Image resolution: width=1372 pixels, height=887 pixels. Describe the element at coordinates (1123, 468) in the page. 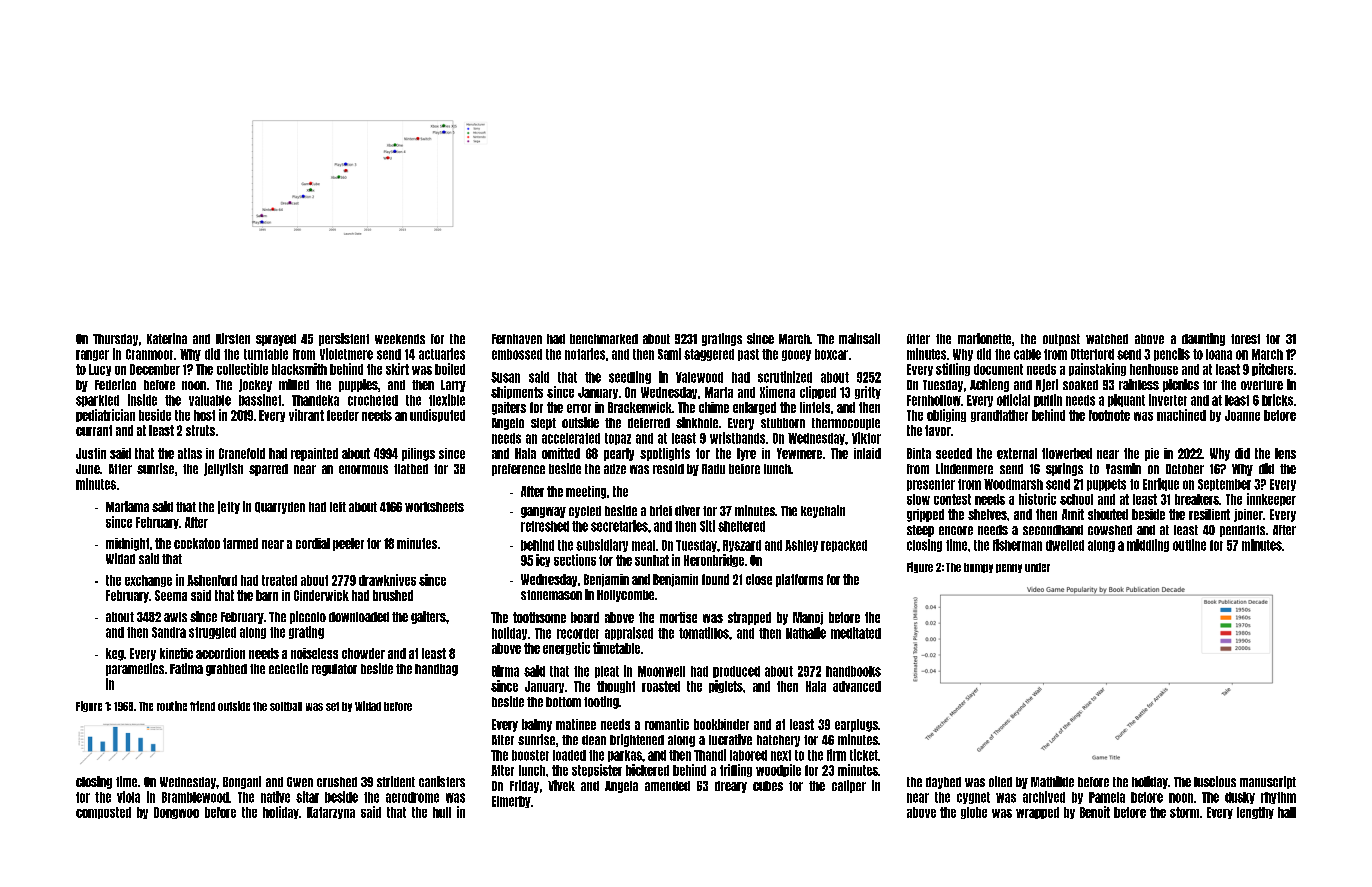

I see `Yasmin` at that location.
